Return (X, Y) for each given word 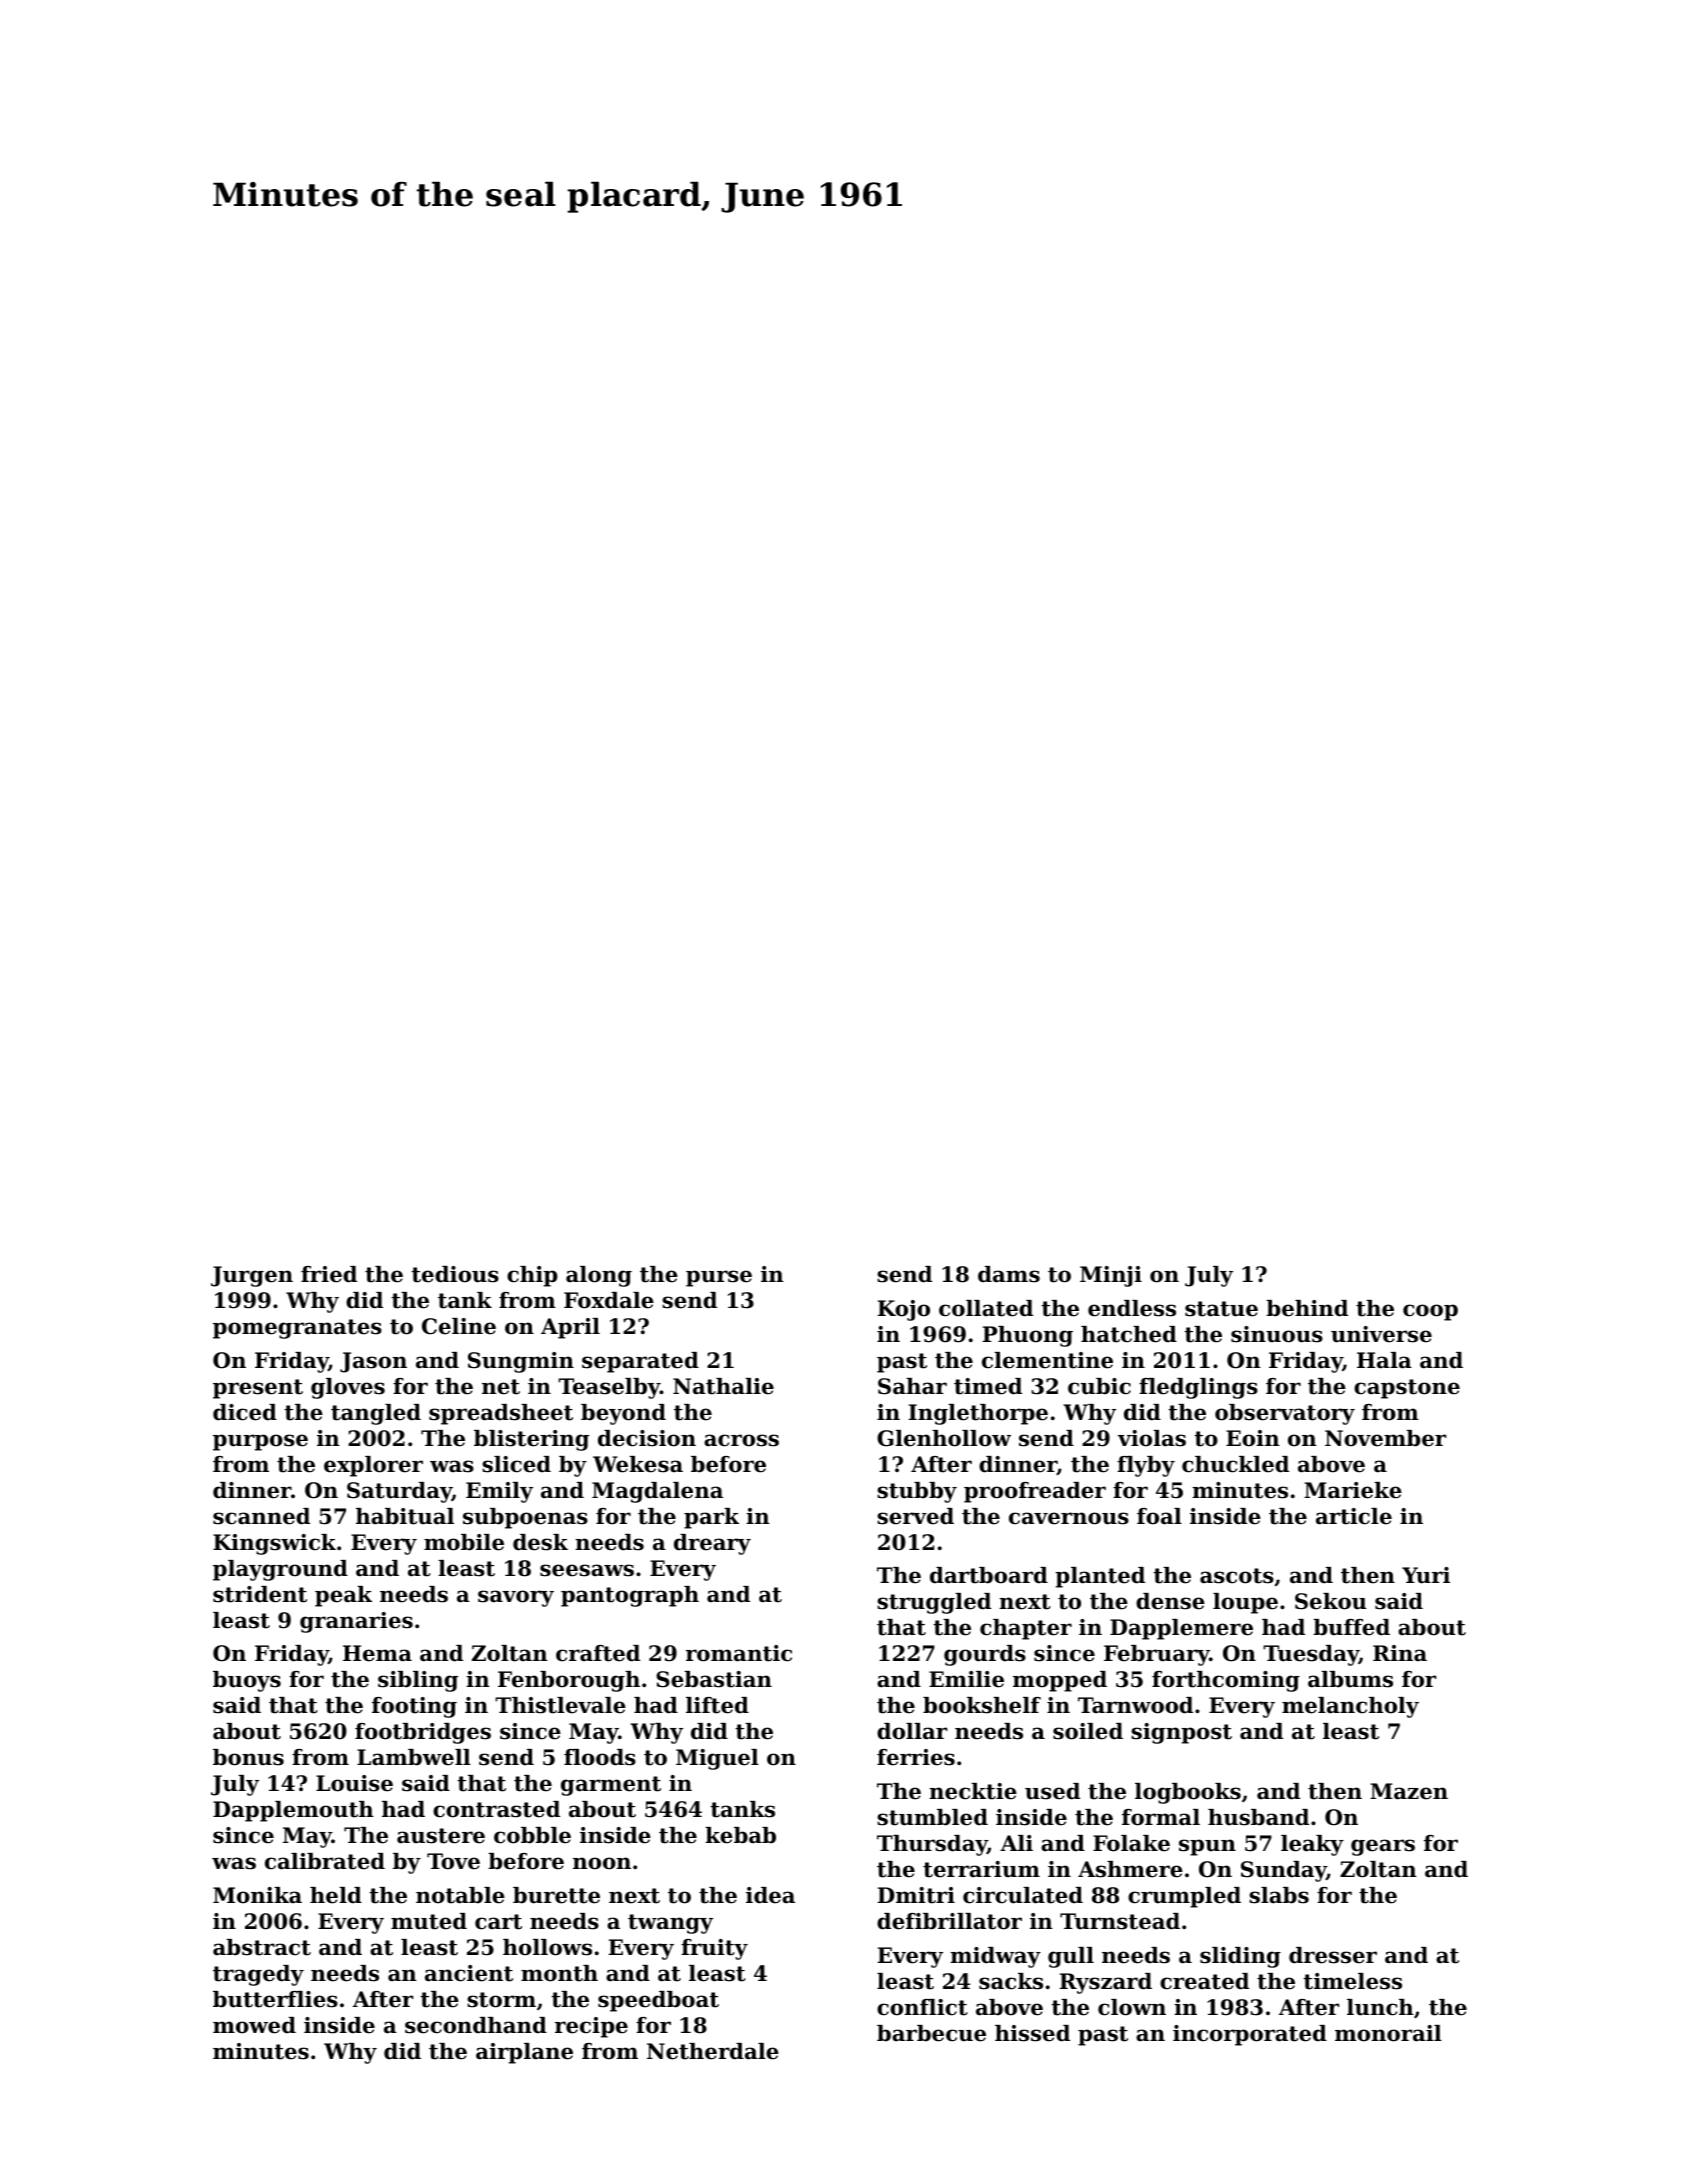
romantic (739, 1653)
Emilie (966, 1679)
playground (280, 1570)
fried (329, 1274)
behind (1307, 1308)
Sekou (1331, 1601)
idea (770, 1895)
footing (414, 1707)
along (599, 1276)
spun (1207, 1847)
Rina (1400, 1653)
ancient (469, 1973)
